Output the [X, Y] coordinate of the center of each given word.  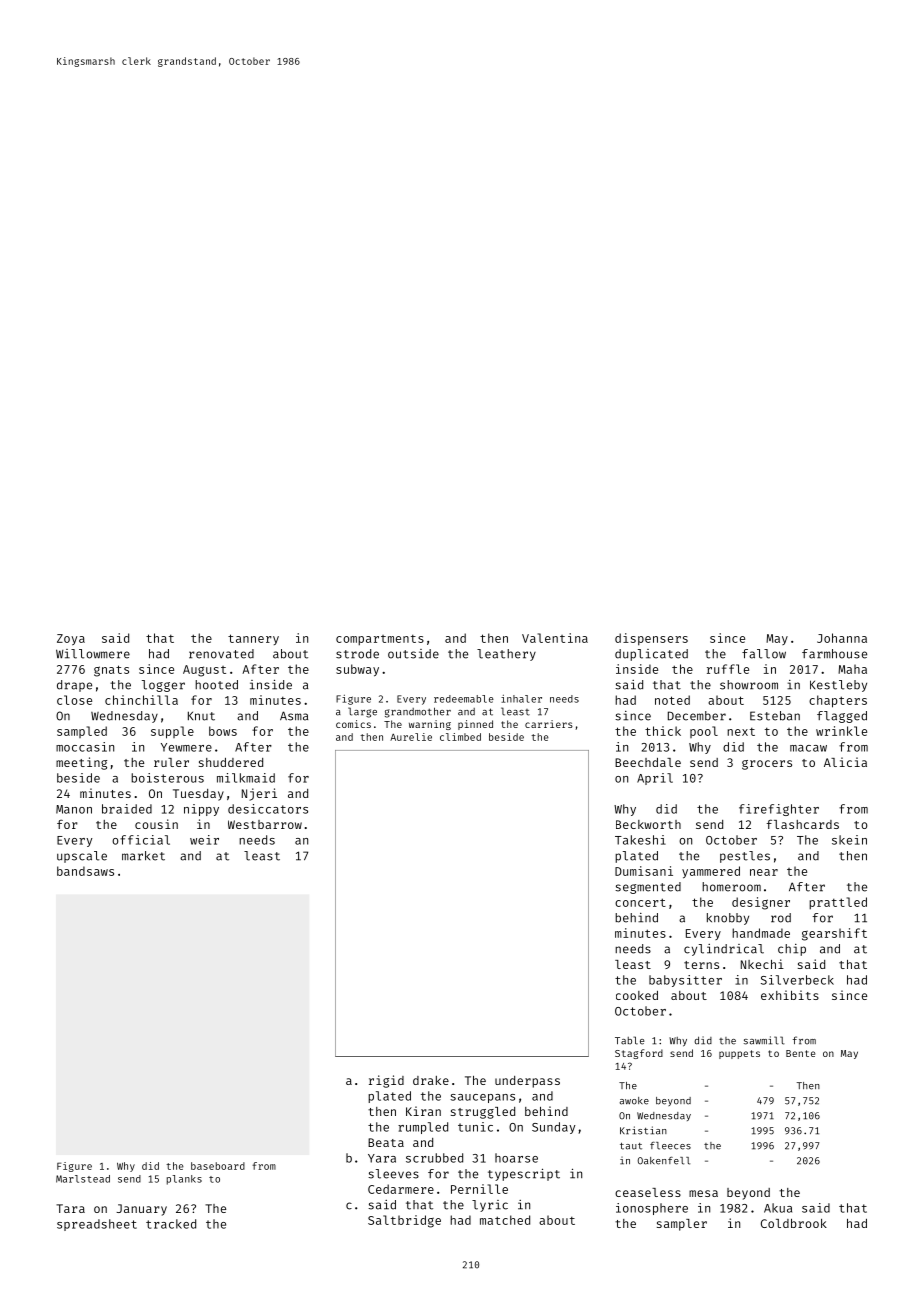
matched [505, 1220]
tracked [171, 1224]
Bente [800, 1053]
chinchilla [141, 700]
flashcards [802, 824]
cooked [637, 995]
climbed [460, 737]
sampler [682, 1225]
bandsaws [85, 871]
